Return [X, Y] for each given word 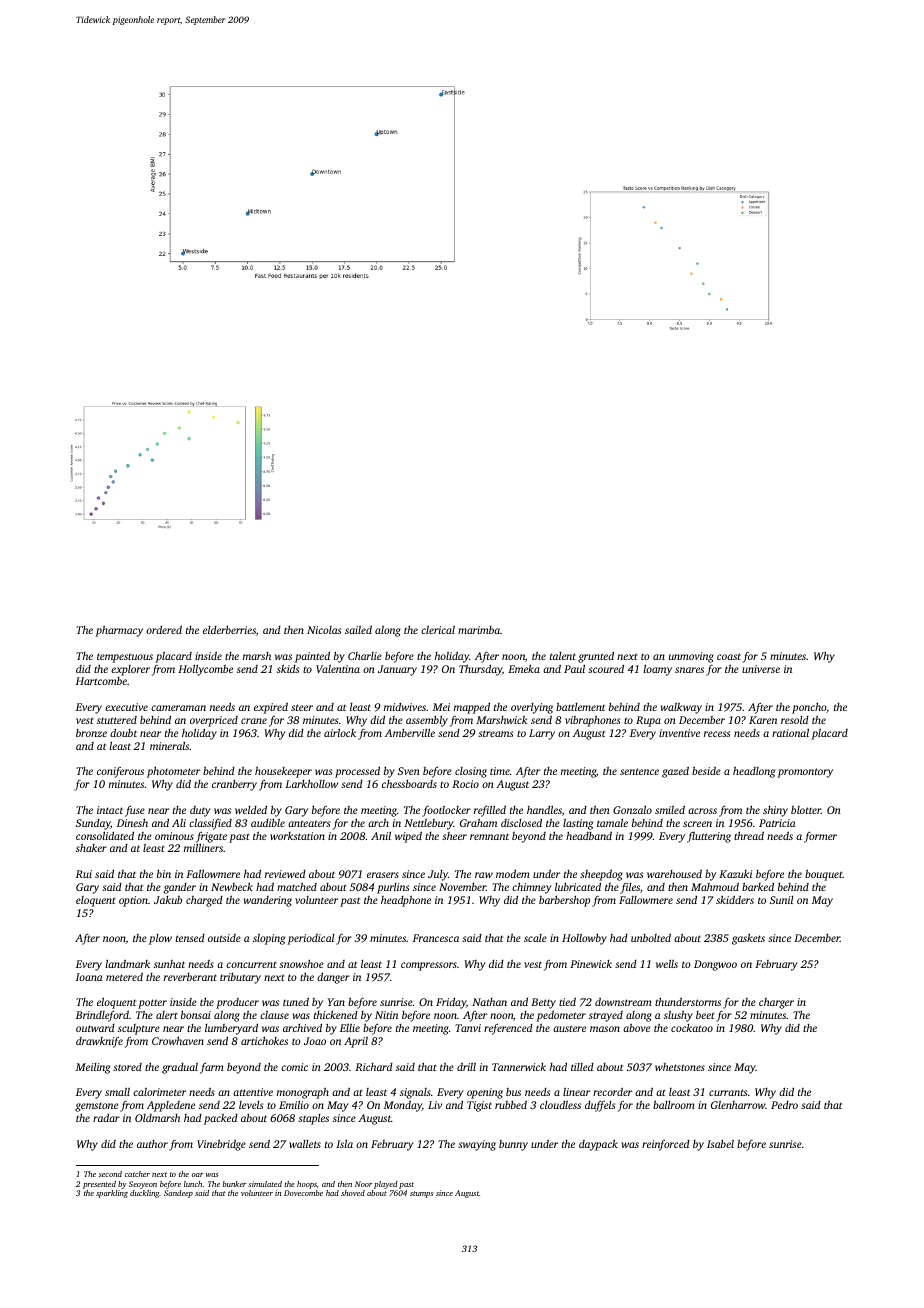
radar [106, 1118]
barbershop [564, 901]
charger [776, 1003]
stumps [421, 1194]
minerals [169, 746]
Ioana [89, 977]
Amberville [410, 733]
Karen [763, 720]
